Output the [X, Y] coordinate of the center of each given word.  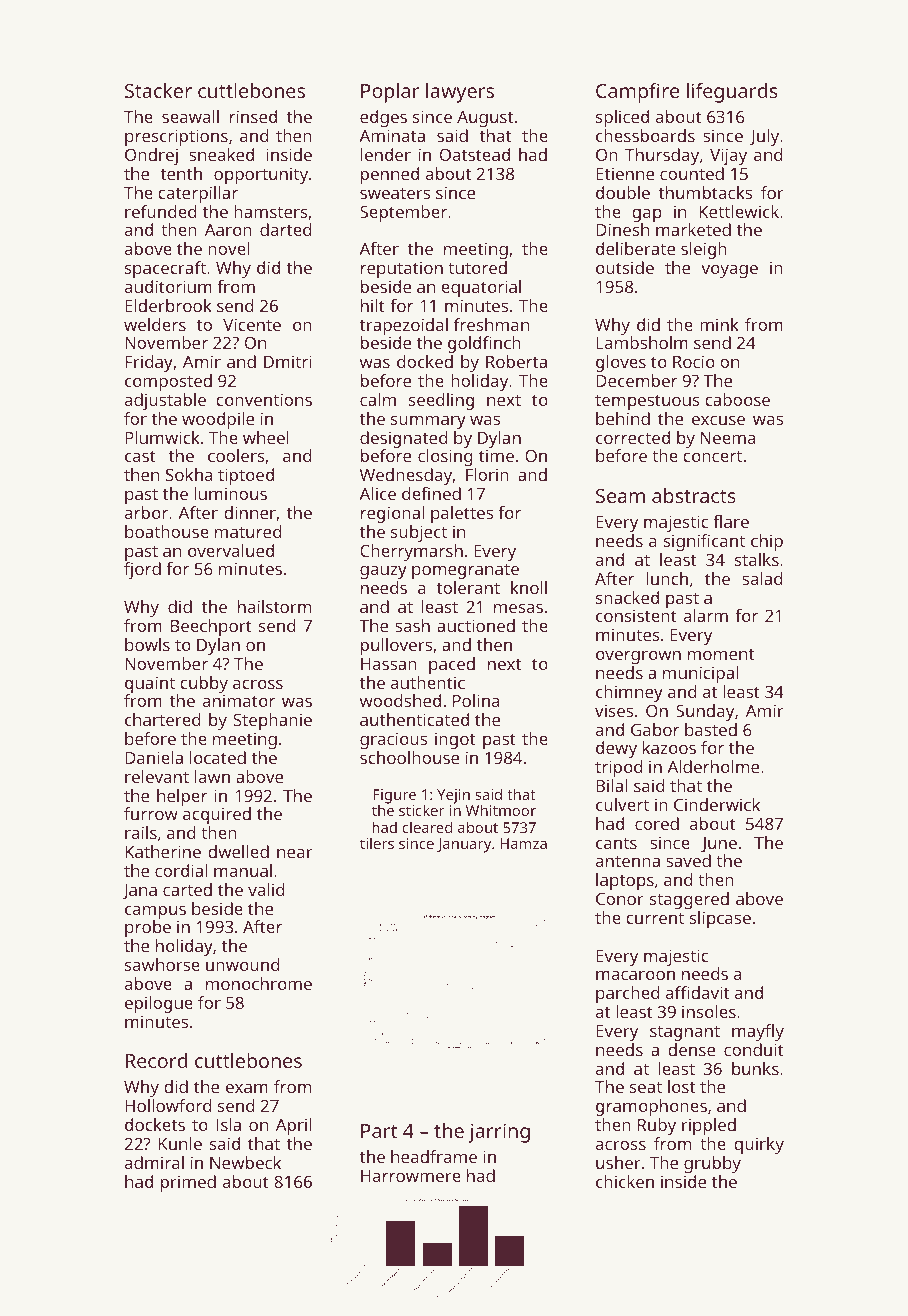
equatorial [481, 288]
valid [266, 889]
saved [688, 860]
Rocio [694, 361]
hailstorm [274, 606]
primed [188, 1183]
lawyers [460, 93]
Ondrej [151, 156]
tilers [377, 843]
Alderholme [713, 766]
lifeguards [732, 93]
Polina [476, 700]
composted [168, 382]
